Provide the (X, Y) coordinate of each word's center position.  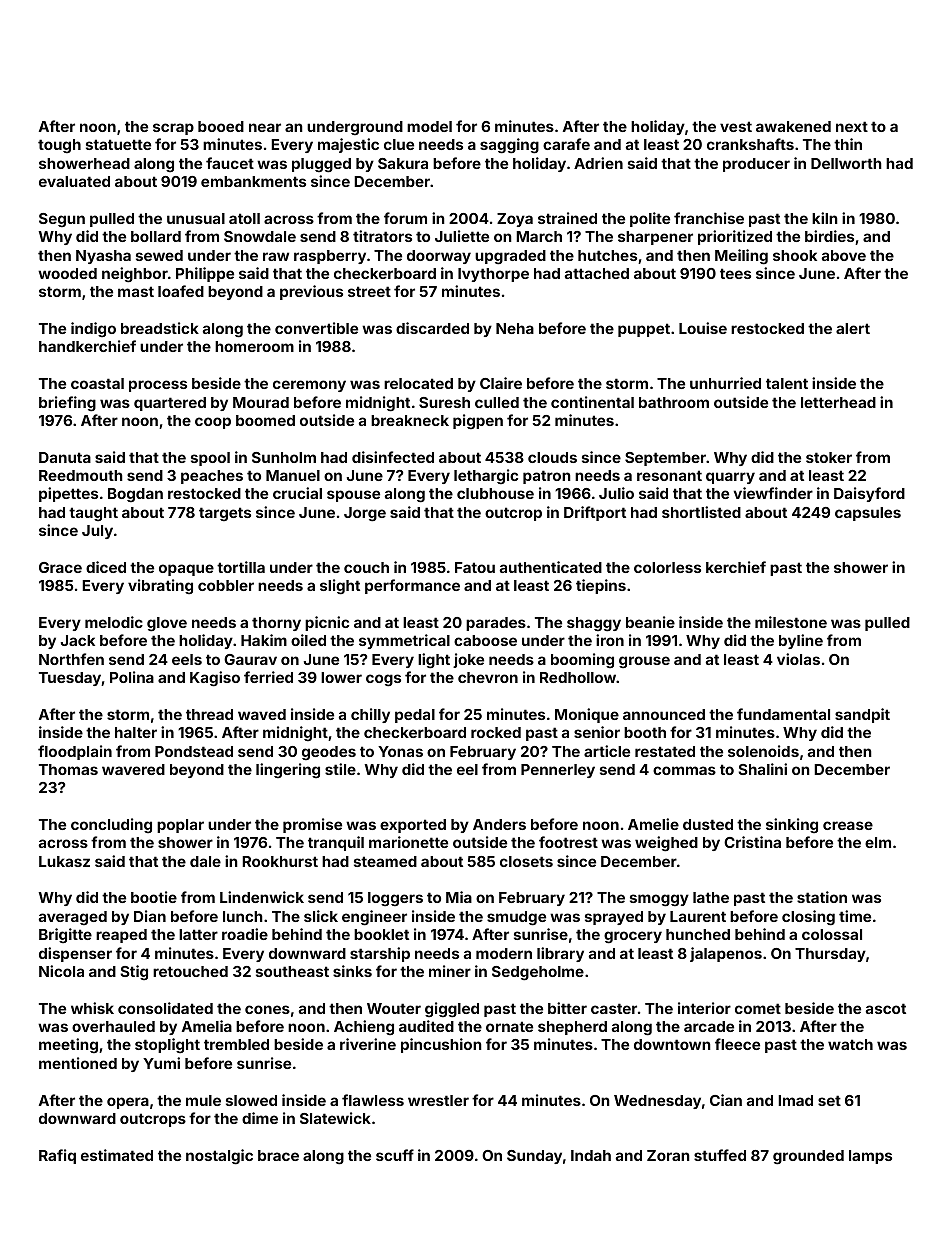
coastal (97, 383)
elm (878, 842)
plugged (321, 165)
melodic (114, 622)
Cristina (752, 842)
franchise (709, 218)
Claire (501, 383)
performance (412, 586)
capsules (868, 514)
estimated (117, 1155)
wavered (133, 769)
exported (413, 826)
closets (526, 861)
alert (853, 328)
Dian (150, 916)
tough (59, 146)
